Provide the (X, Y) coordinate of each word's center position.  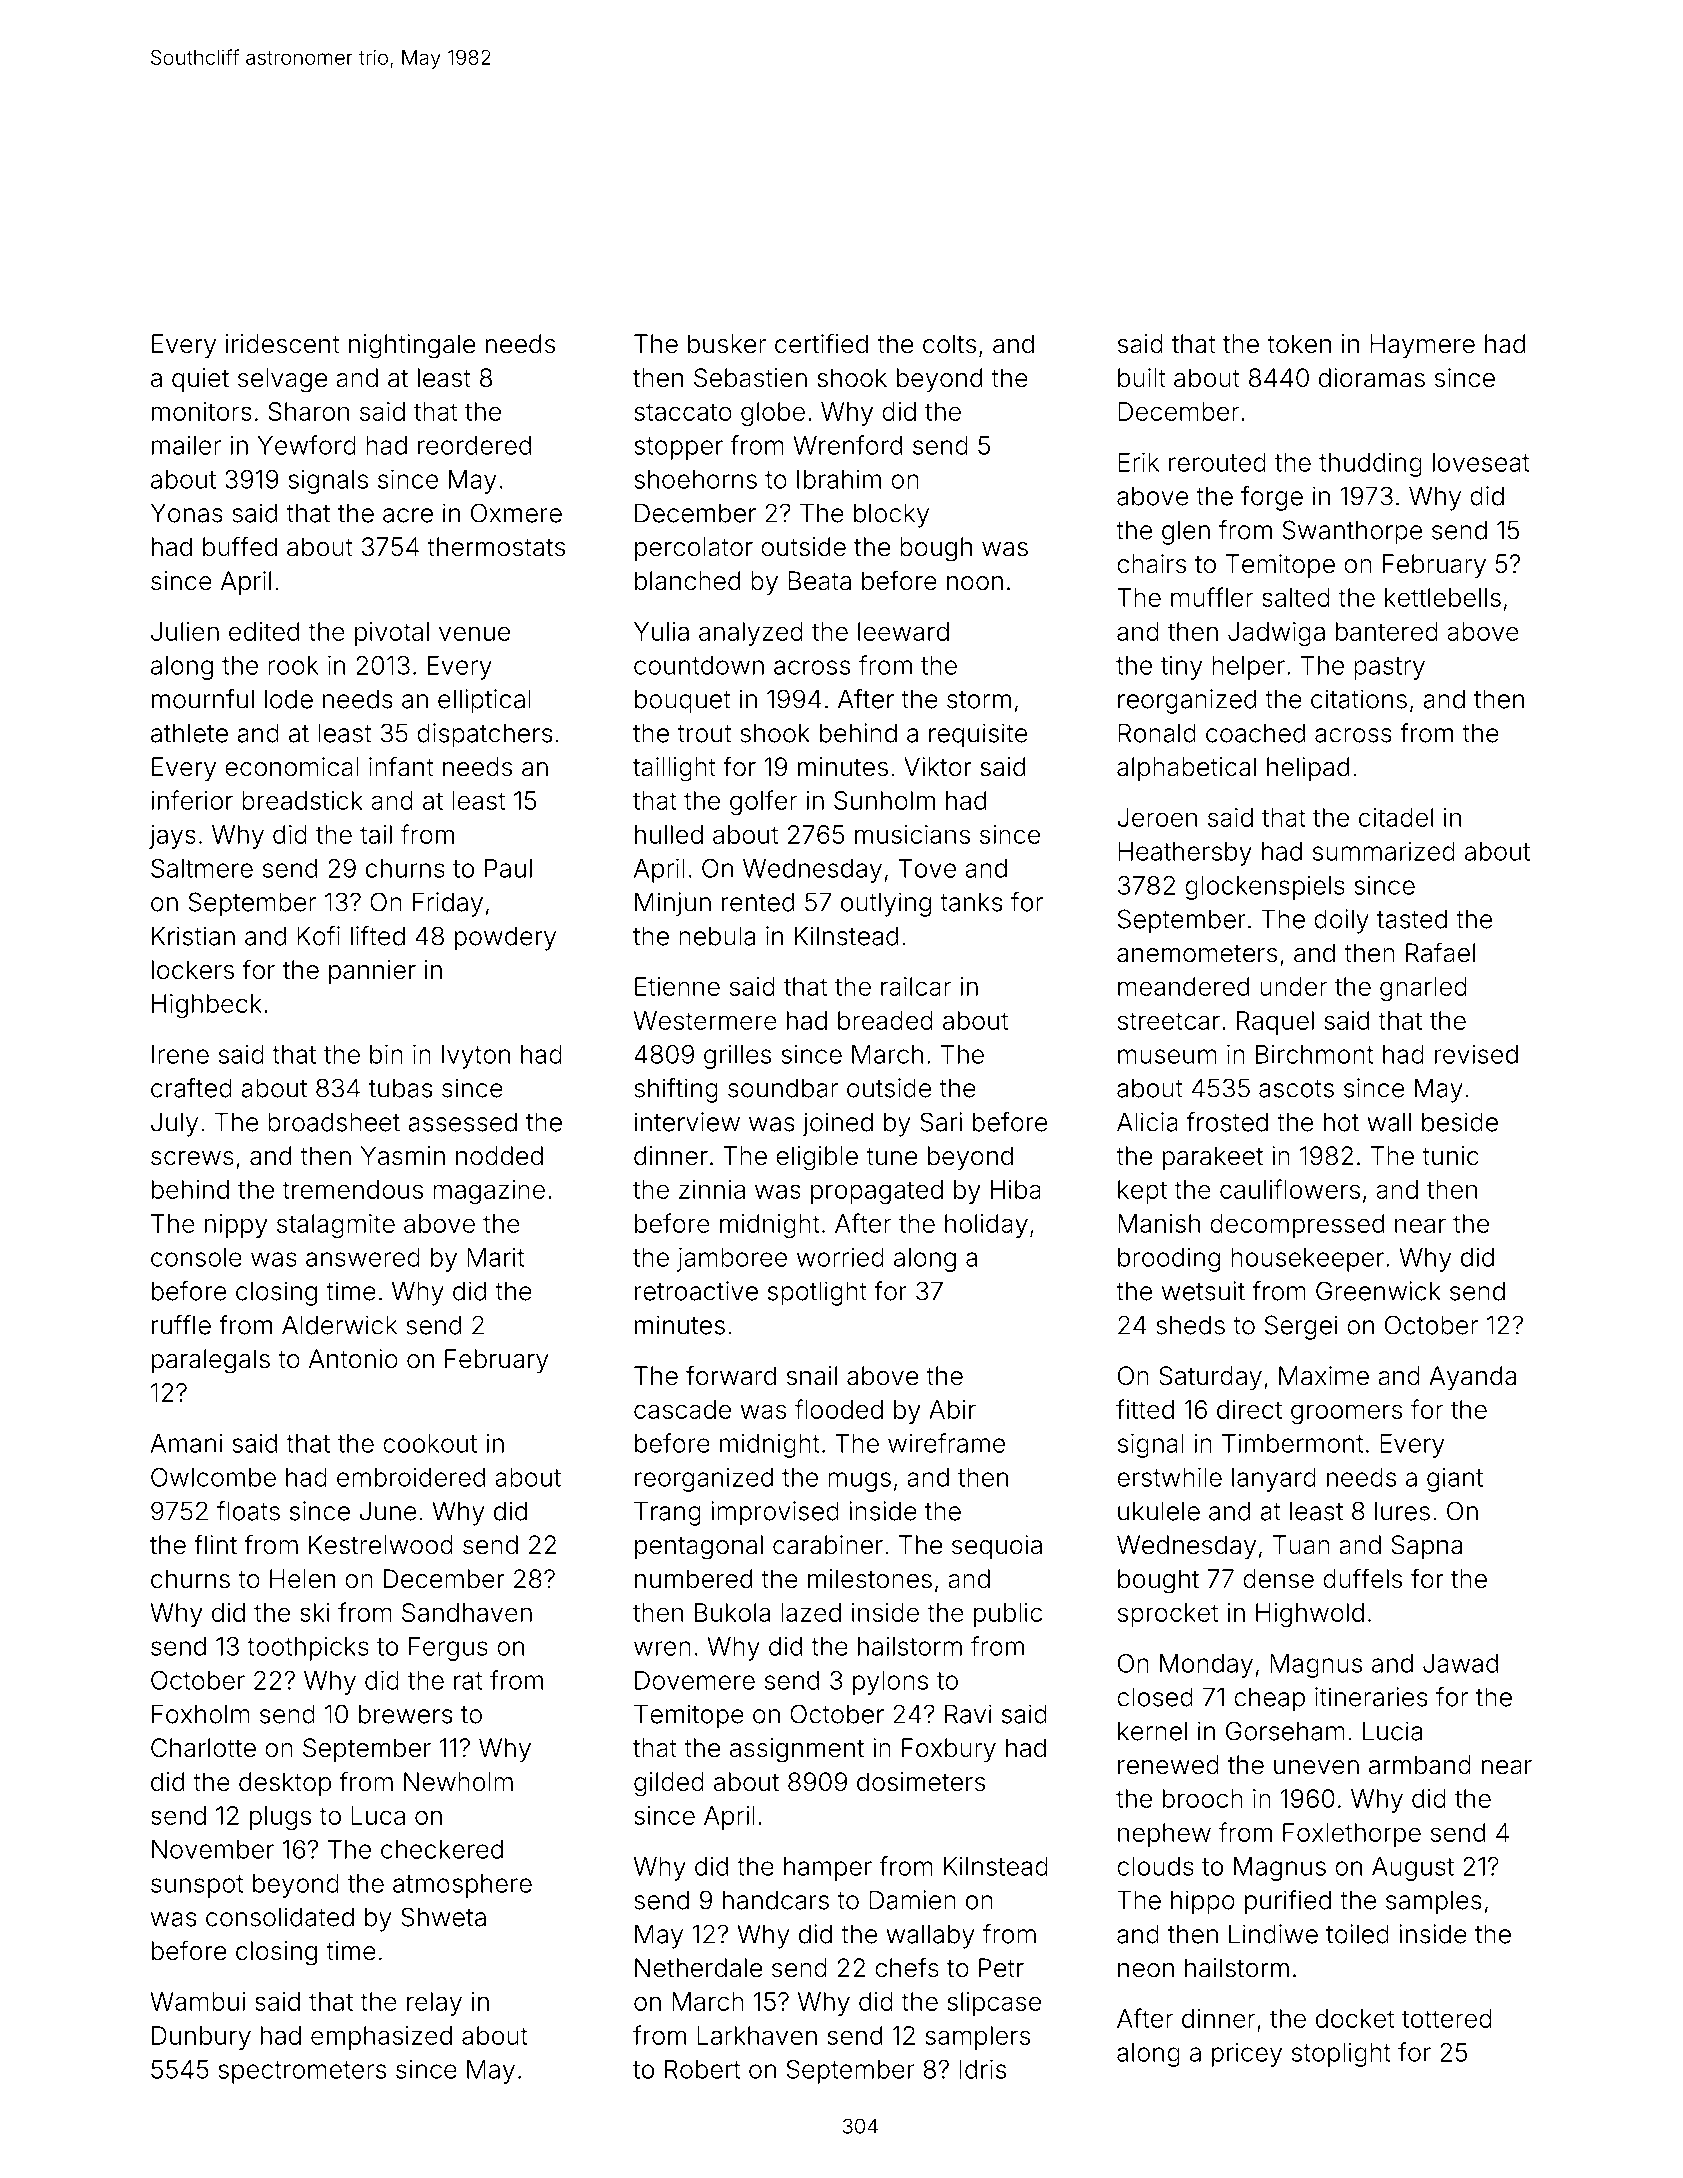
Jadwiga (1276, 634)
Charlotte (203, 1748)
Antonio (353, 1359)
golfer (763, 802)
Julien (185, 631)
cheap (1269, 1699)
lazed (811, 1612)
